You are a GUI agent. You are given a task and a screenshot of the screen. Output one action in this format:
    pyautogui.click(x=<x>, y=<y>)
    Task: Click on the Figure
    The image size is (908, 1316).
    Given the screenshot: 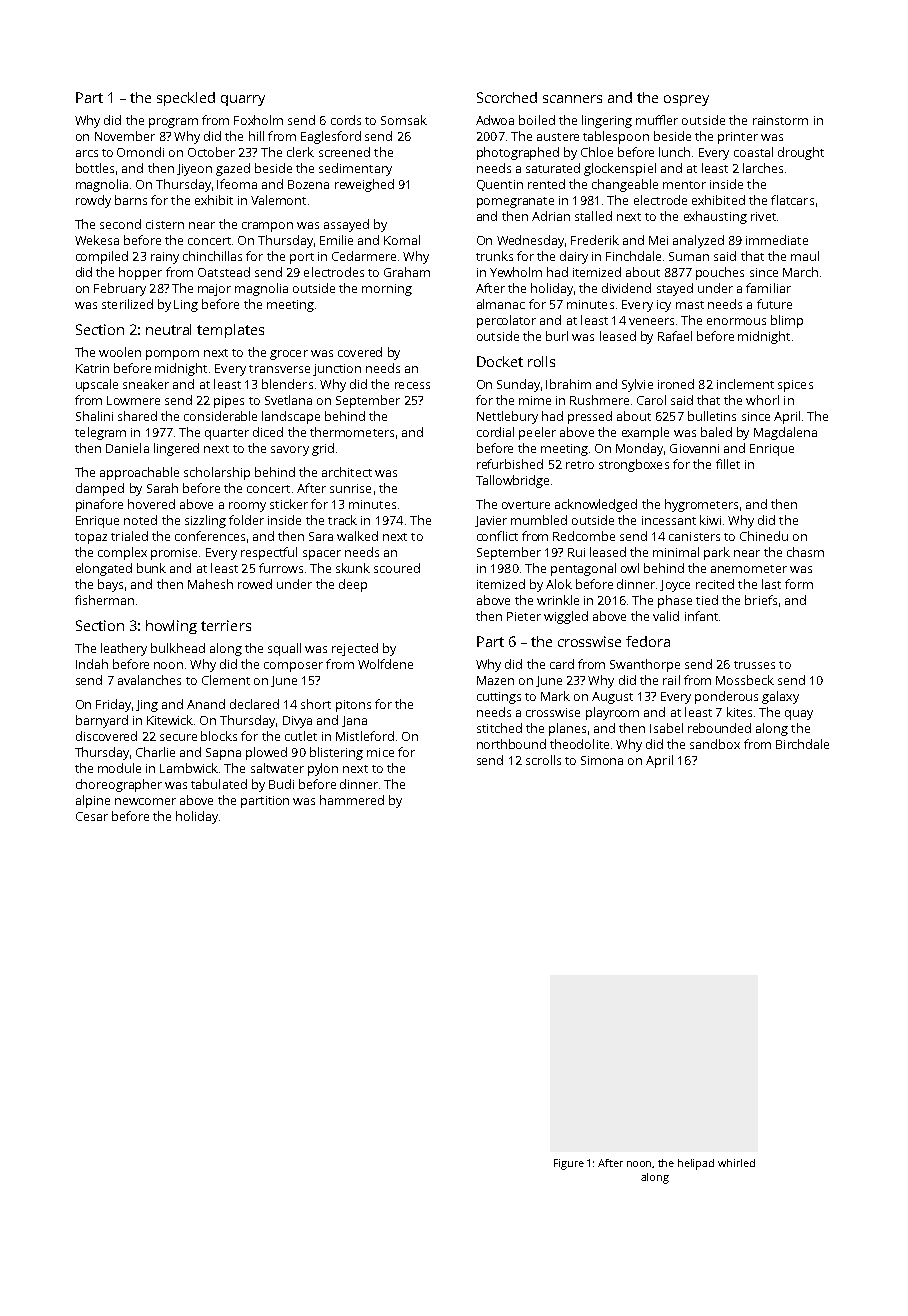 What is the action you would take?
    pyautogui.click(x=569, y=1164)
